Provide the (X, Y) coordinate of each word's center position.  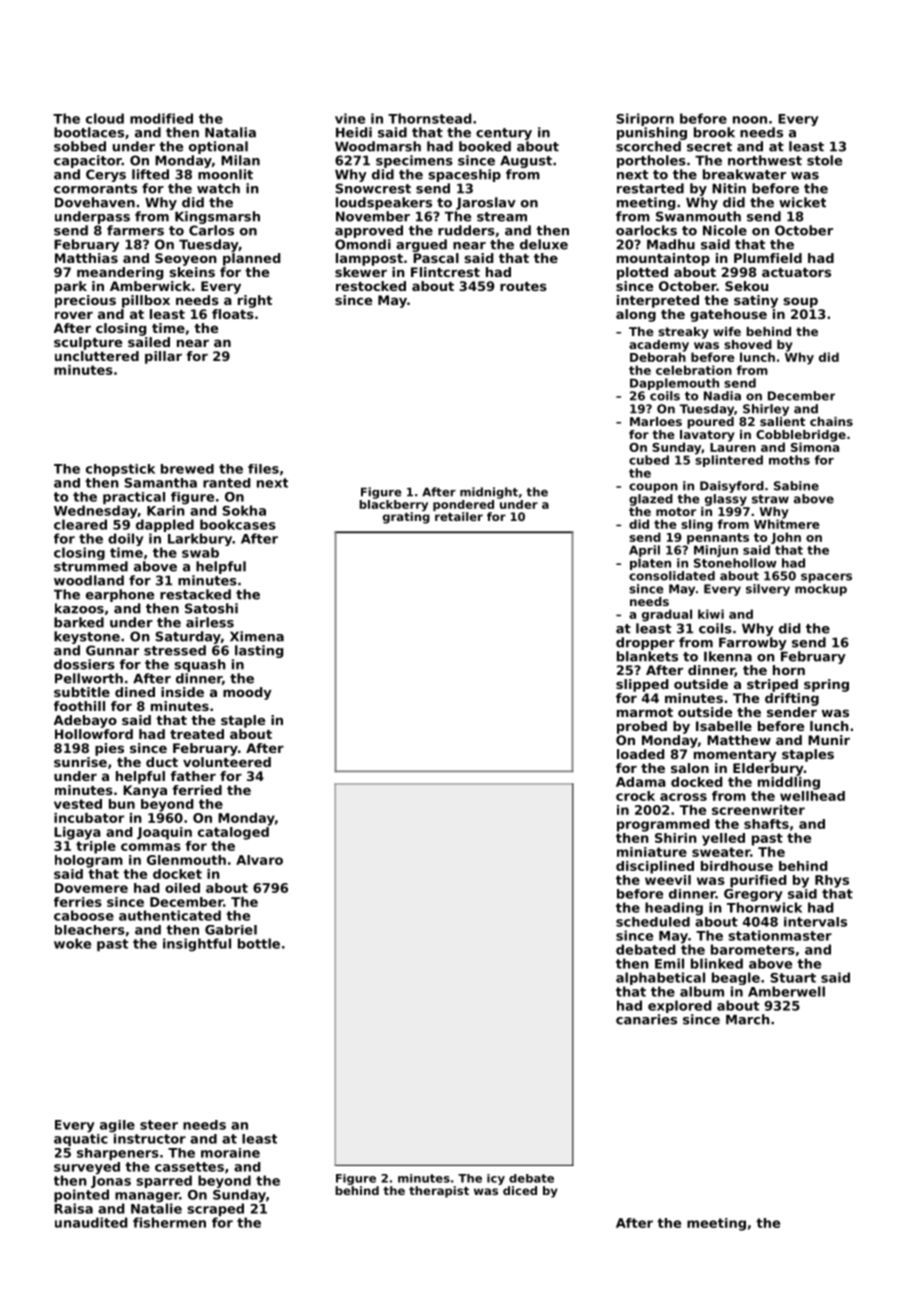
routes (523, 286)
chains (831, 421)
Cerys (106, 175)
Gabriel (231, 930)
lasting (259, 651)
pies (109, 749)
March (748, 1019)
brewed (187, 469)
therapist (439, 1192)
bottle (259, 943)
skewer (361, 272)
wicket (802, 202)
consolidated (672, 576)
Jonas (111, 1182)
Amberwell (786, 991)
